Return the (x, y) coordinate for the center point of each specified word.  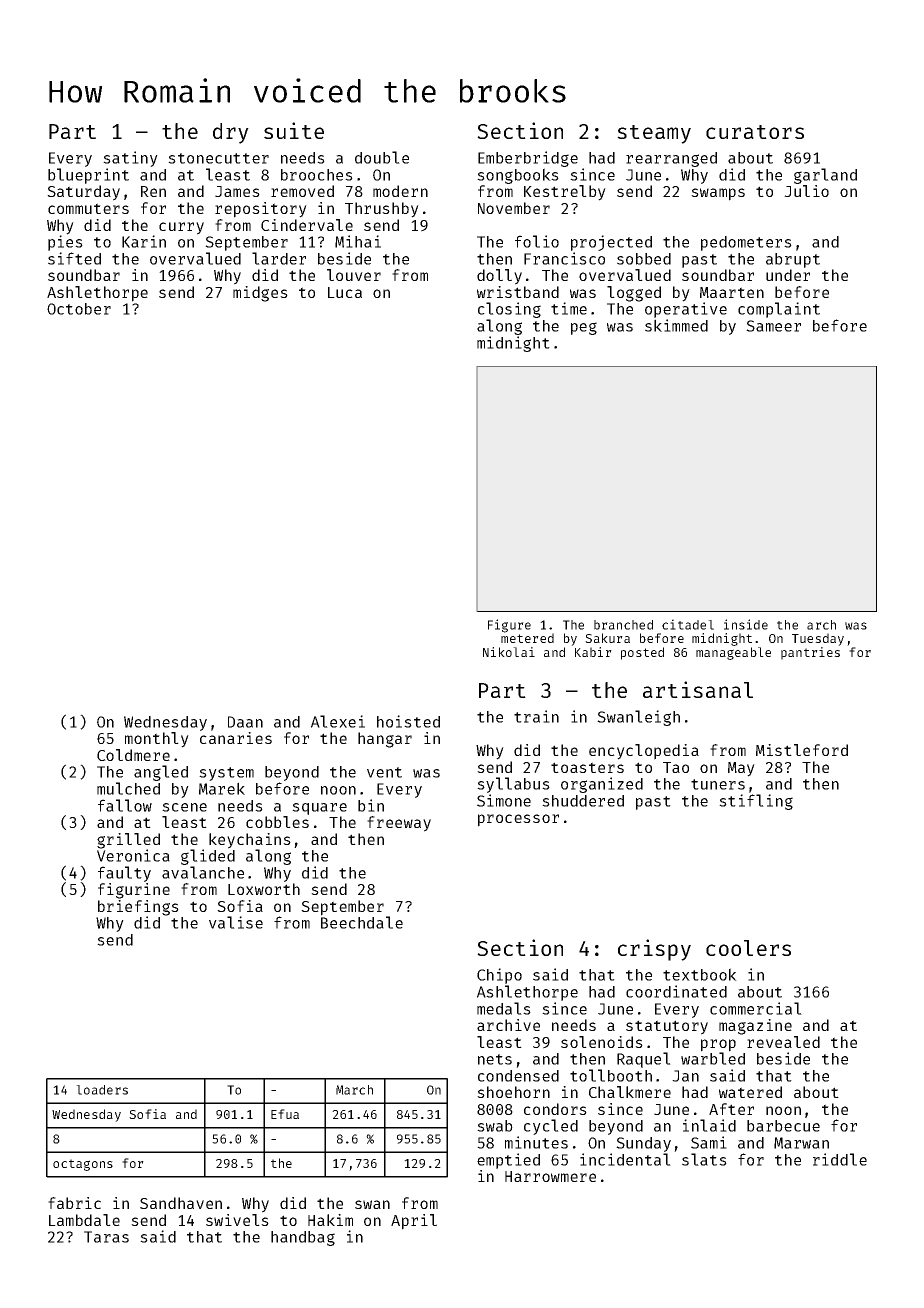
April (414, 1222)
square (319, 809)
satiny (130, 159)
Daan (245, 722)
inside (746, 624)
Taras (106, 1237)
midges (260, 294)
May (741, 769)
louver (354, 275)
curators (755, 132)
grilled (128, 841)
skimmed (676, 325)
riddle (840, 1159)
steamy (654, 134)
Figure (509, 626)
